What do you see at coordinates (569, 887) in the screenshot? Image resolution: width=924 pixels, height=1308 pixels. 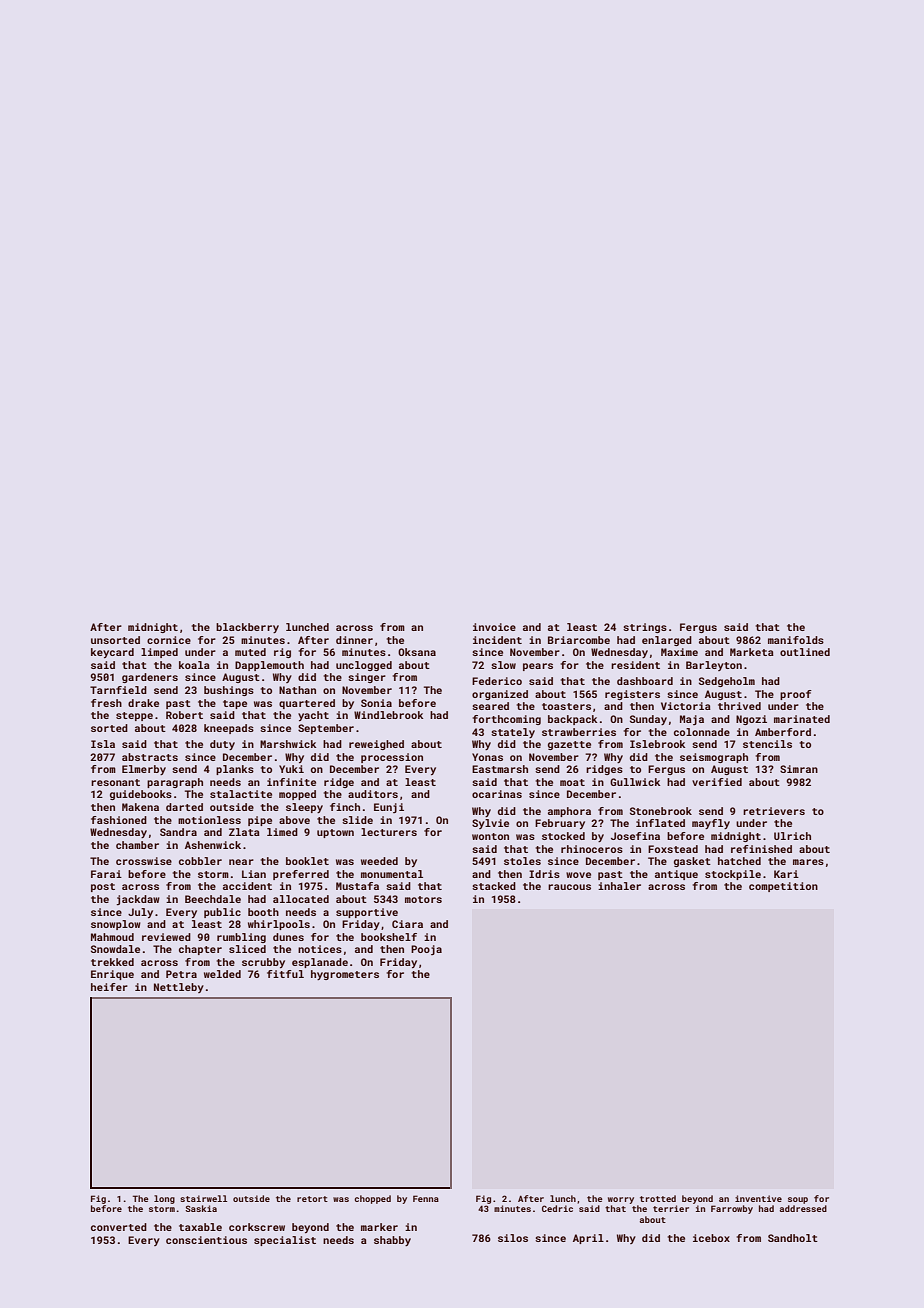 I see `raucous` at bounding box center [569, 887].
